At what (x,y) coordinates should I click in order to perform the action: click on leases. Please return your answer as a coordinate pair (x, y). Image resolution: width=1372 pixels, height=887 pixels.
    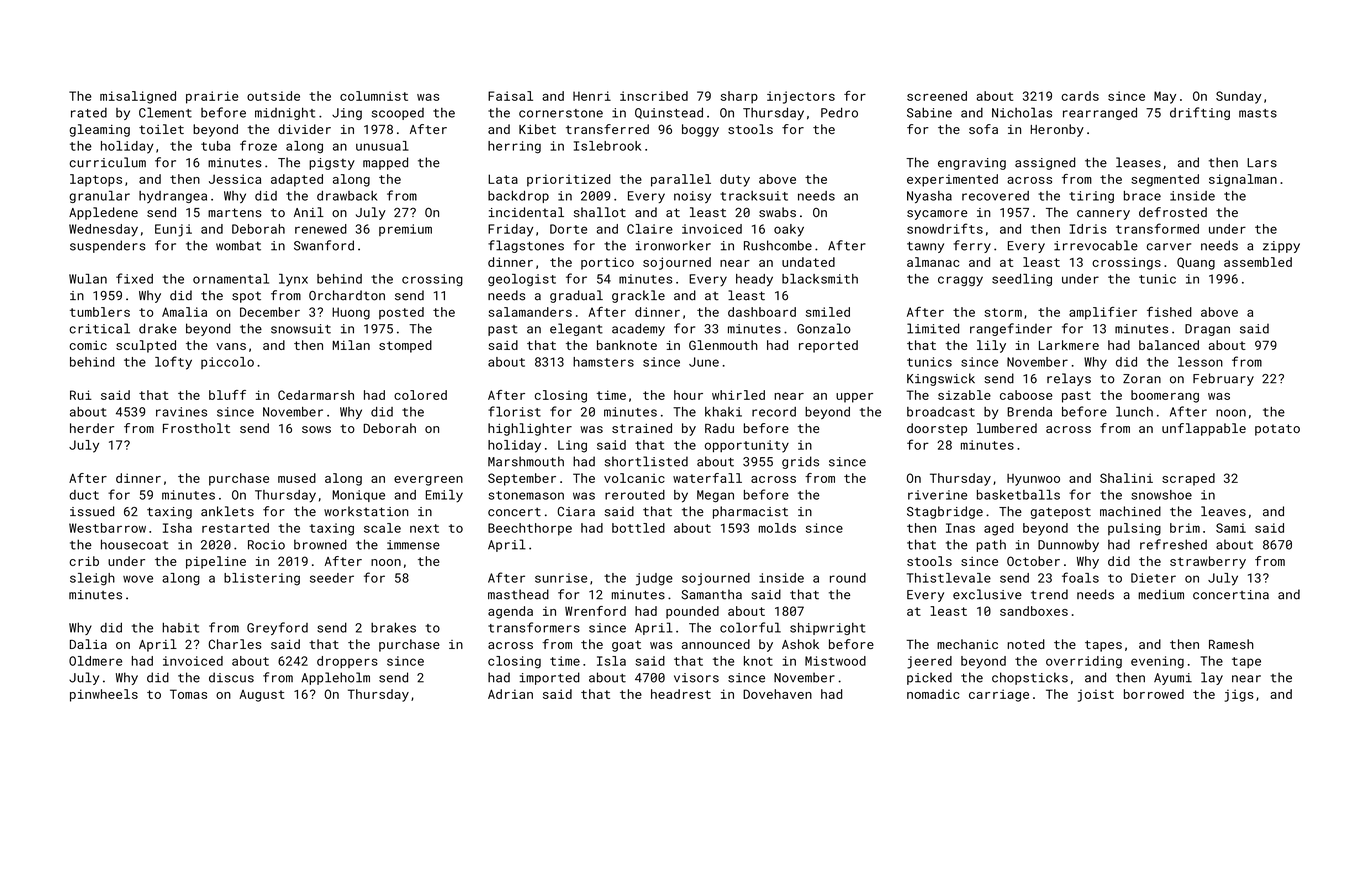
    Looking at the image, I should click on (1138, 162).
